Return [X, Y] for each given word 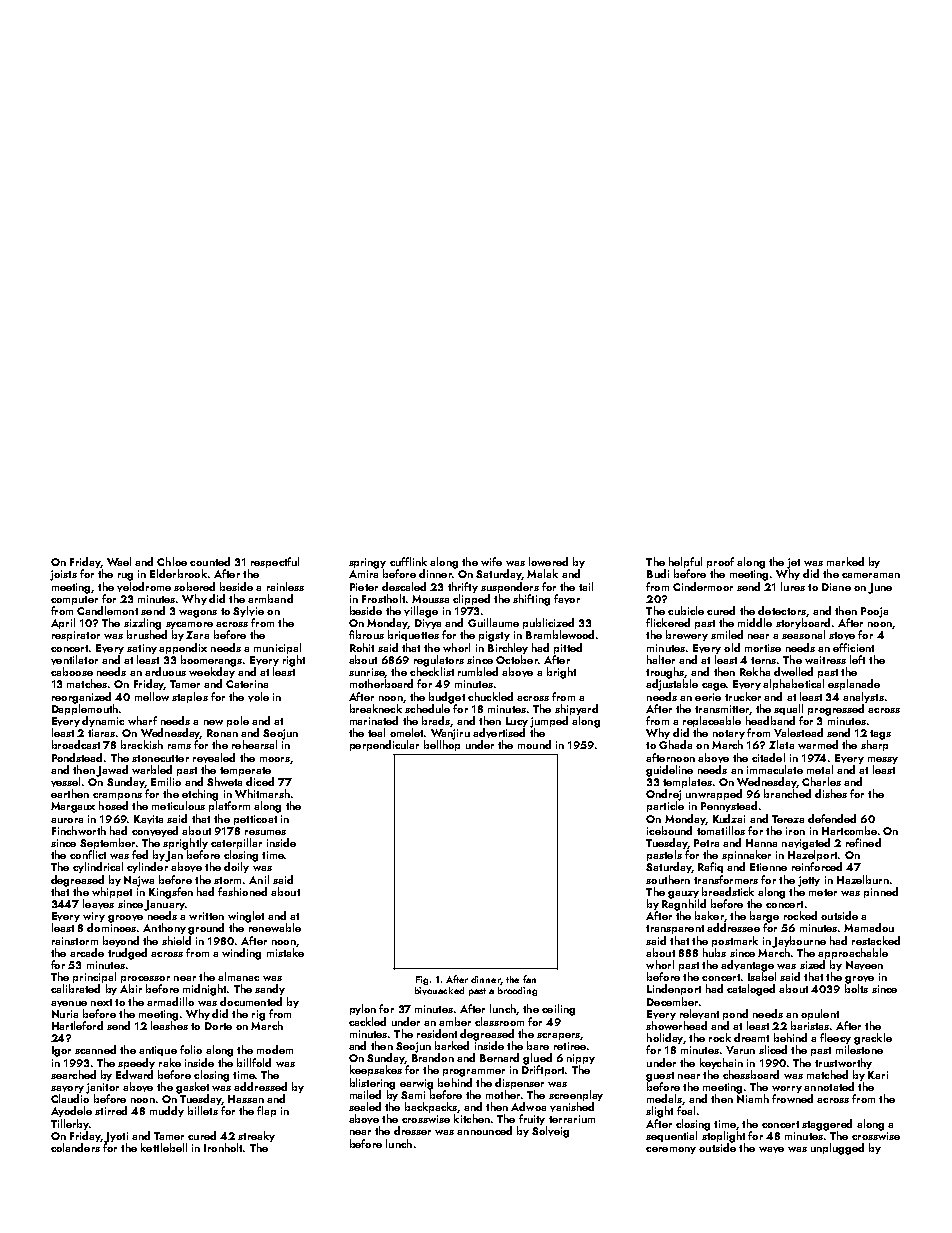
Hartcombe [849, 830]
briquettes [413, 635]
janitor [102, 1088]
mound [534, 744]
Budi [658, 573]
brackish [142, 744]
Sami [413, 1095]
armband [270, 598]
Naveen [864, 965]
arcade [87, 952]
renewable [275, 927]
